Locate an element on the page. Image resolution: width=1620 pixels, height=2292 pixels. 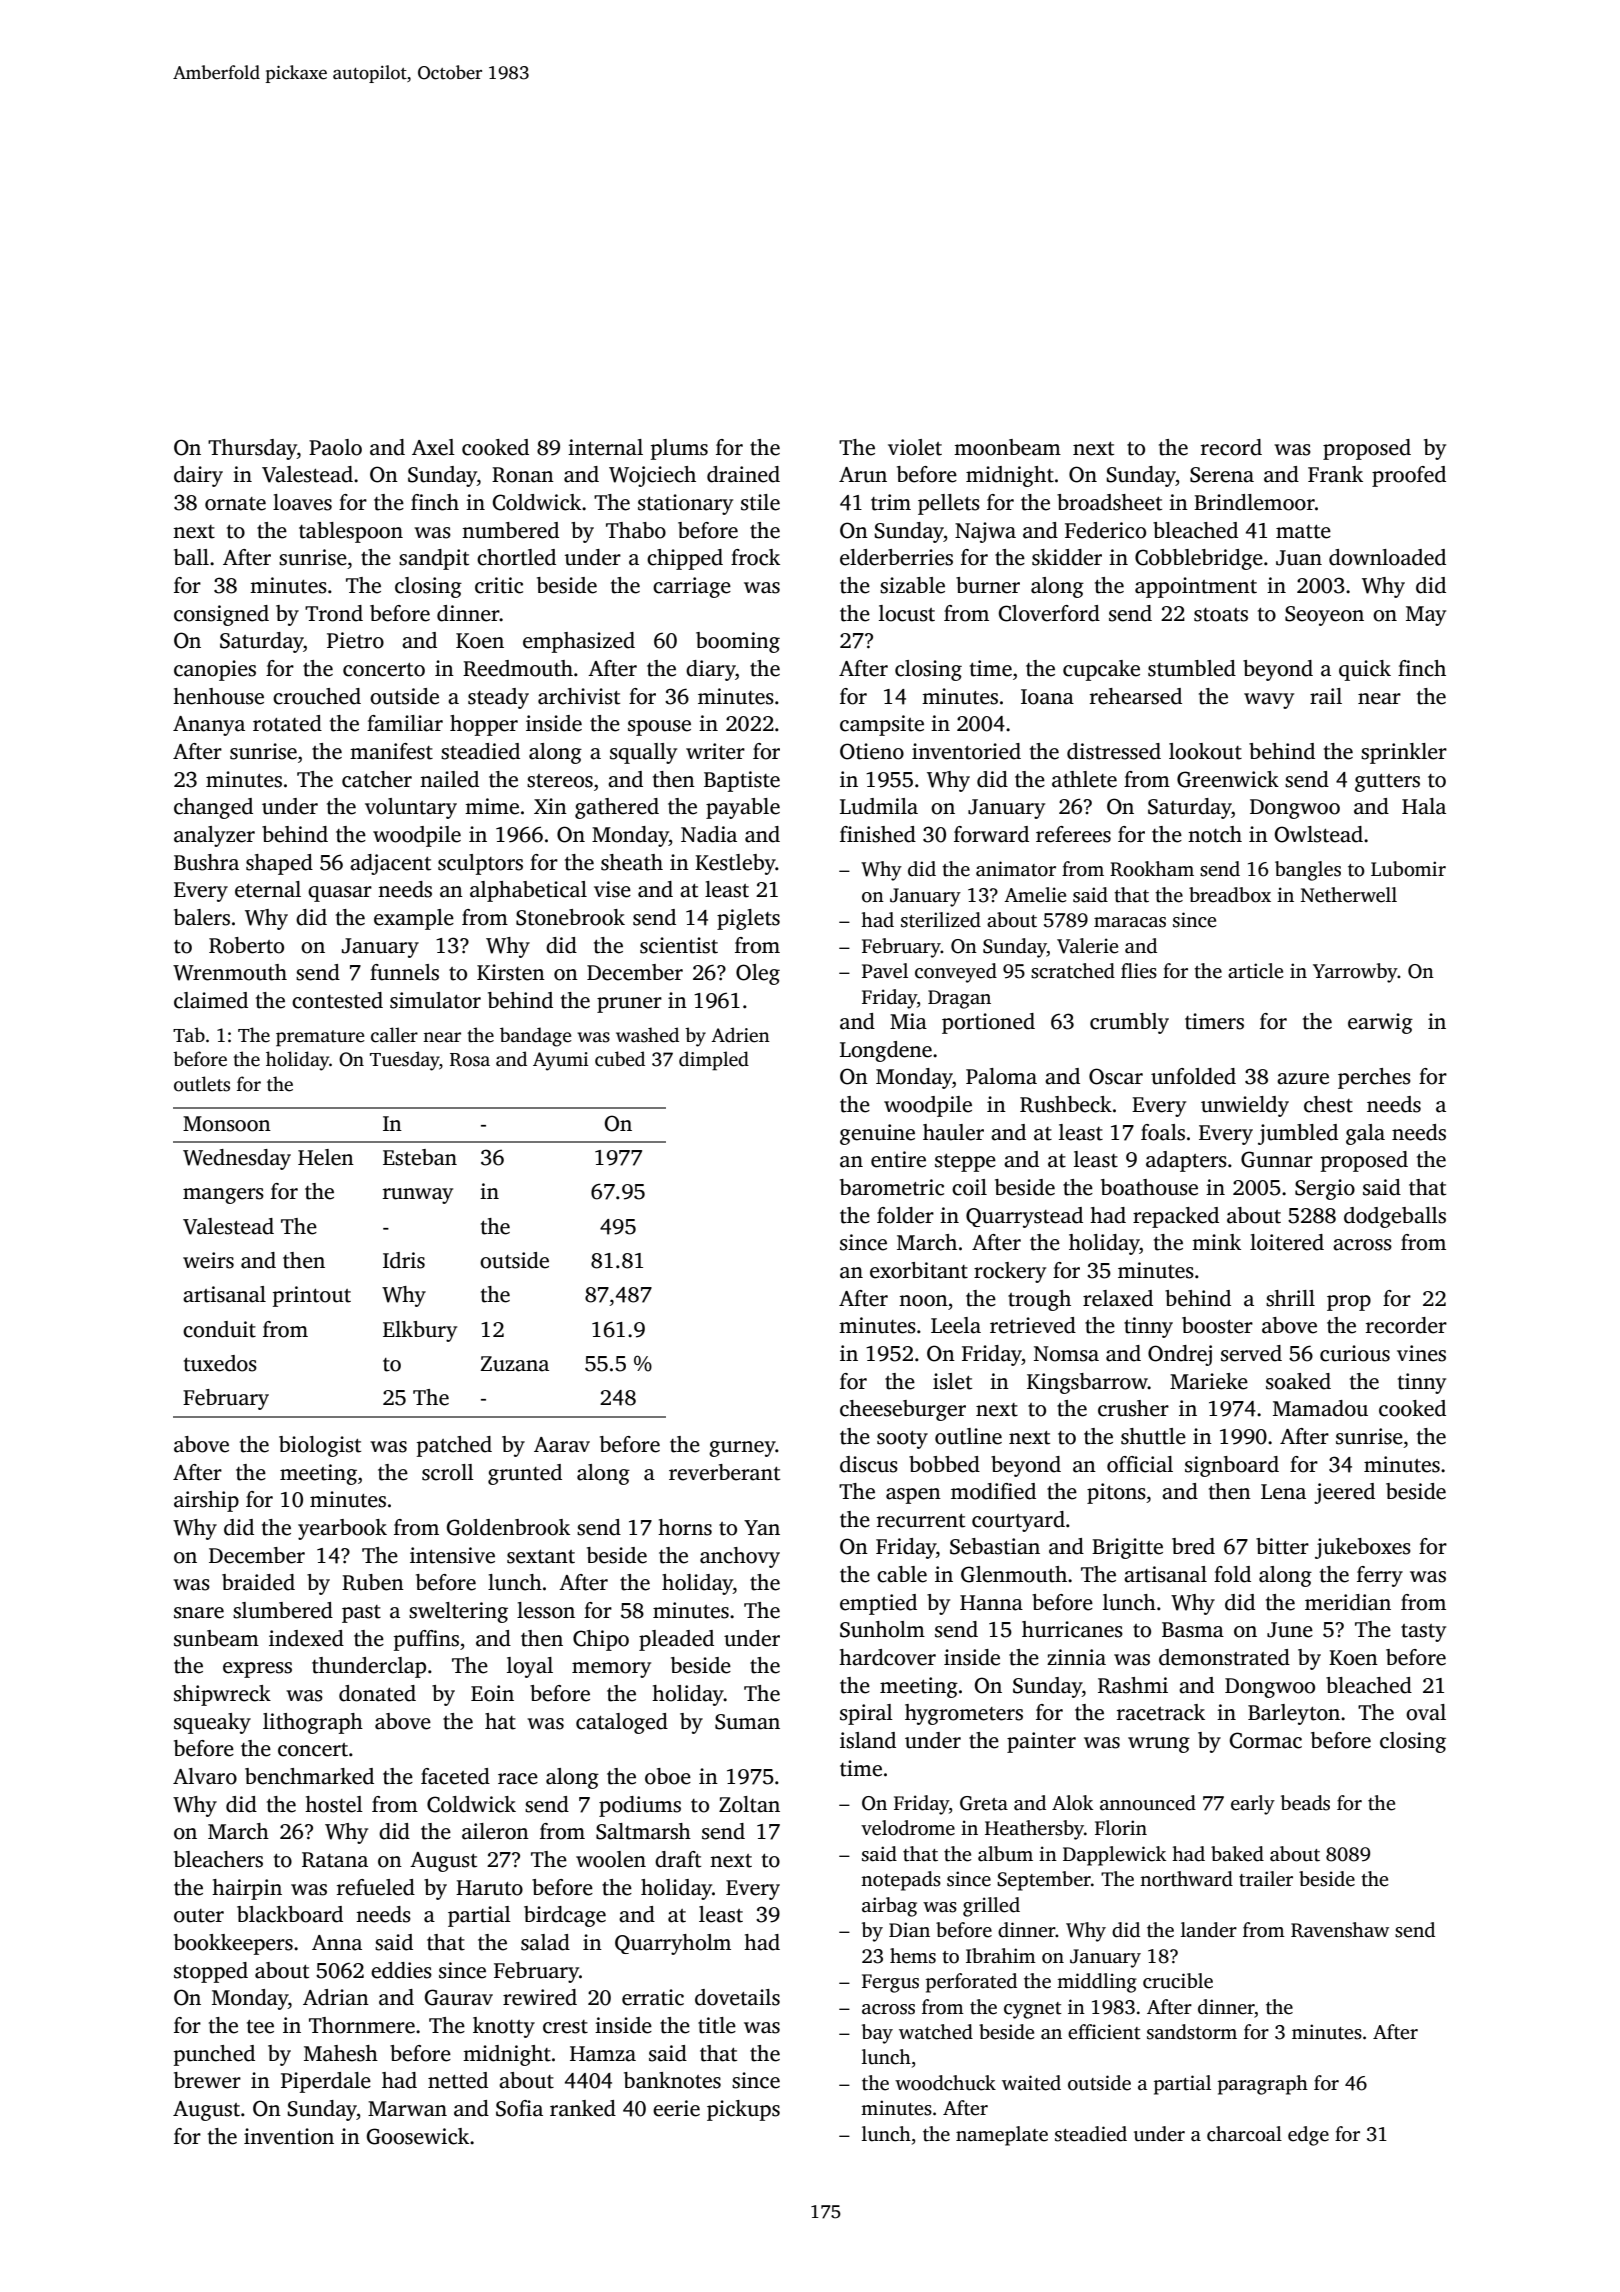
Ravenshaw is located at coordinates (1340, 1930).
